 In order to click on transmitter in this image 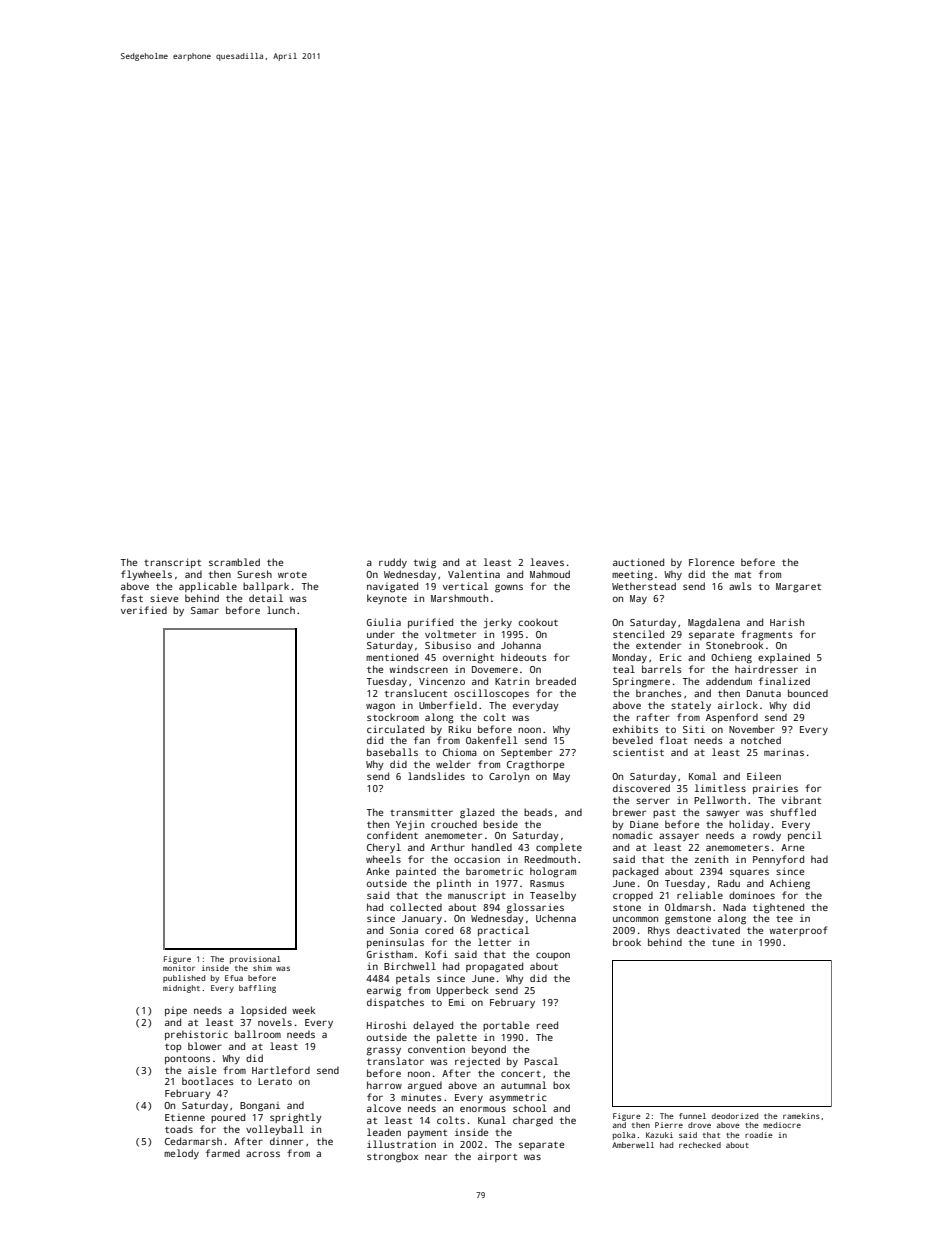, I will do `click(421, 812)`.
